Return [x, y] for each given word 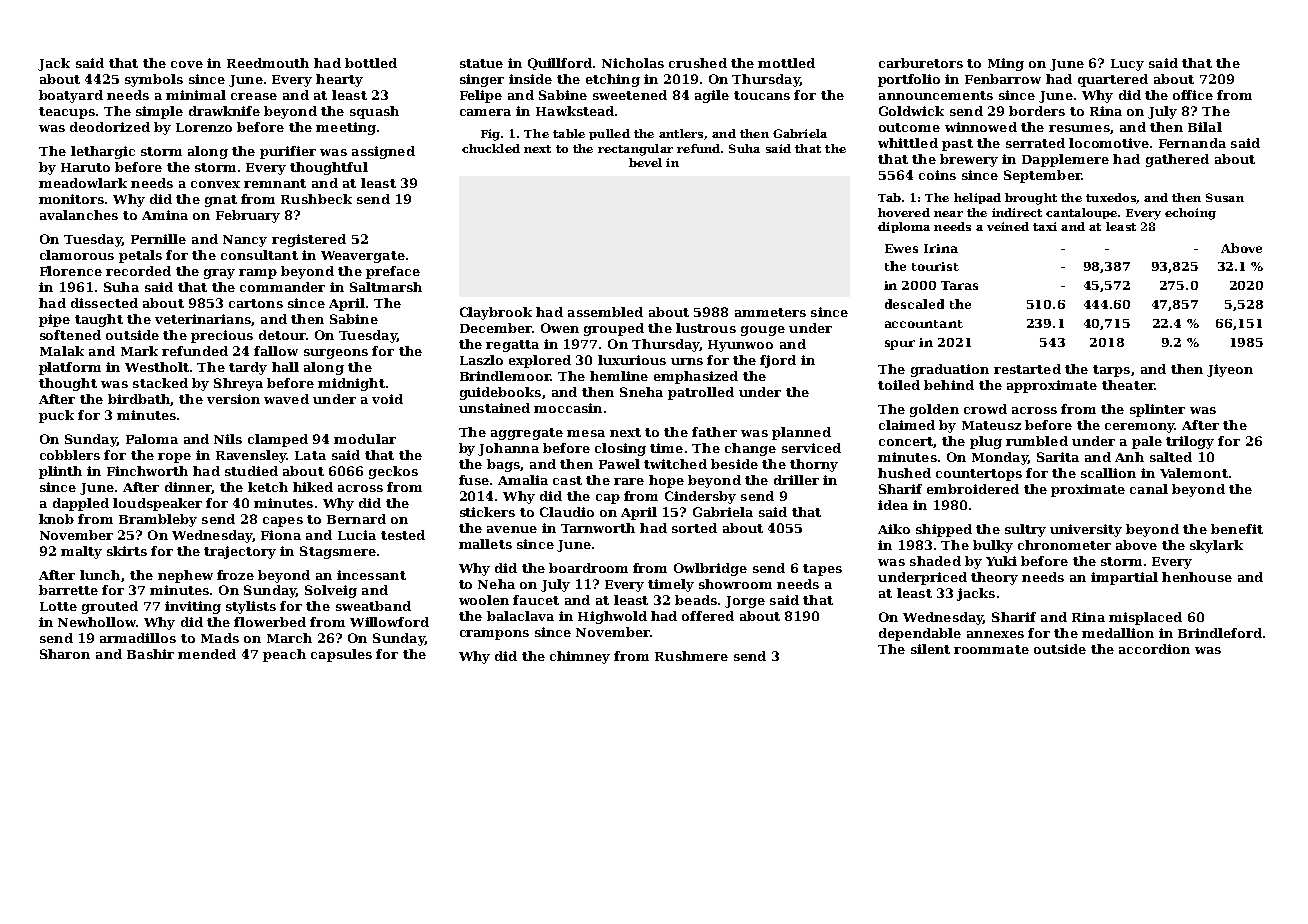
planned [801, 433]
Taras [959, 285]
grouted [110, 607]
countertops [979, 475]
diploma [904, 227]
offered [708, 616]
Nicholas [633, 63]
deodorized [110, 127]
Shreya [238, 384]
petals [140, 256]
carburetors [921, 63]
